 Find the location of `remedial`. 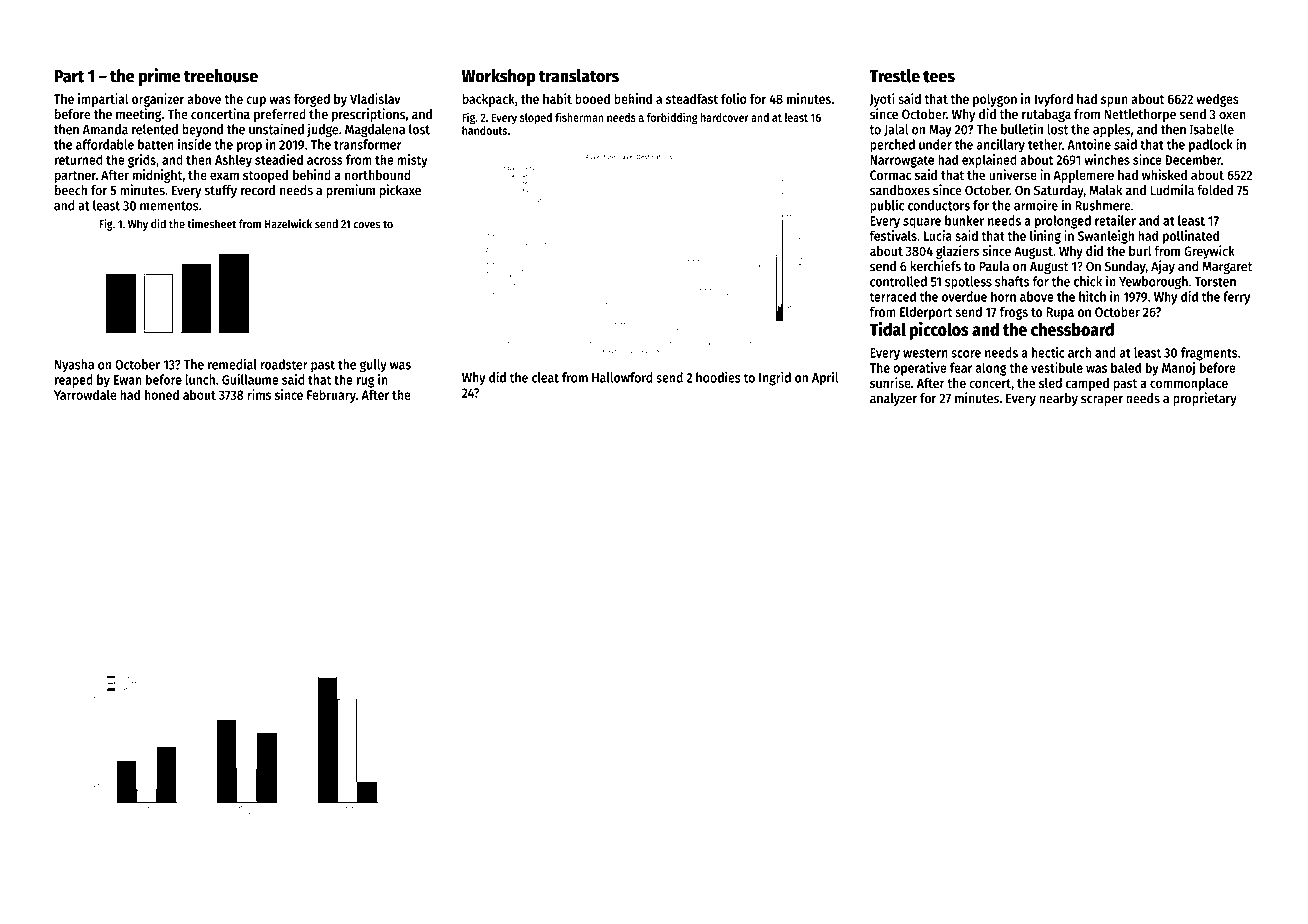

remedial is located at coordinates (232, 364).
